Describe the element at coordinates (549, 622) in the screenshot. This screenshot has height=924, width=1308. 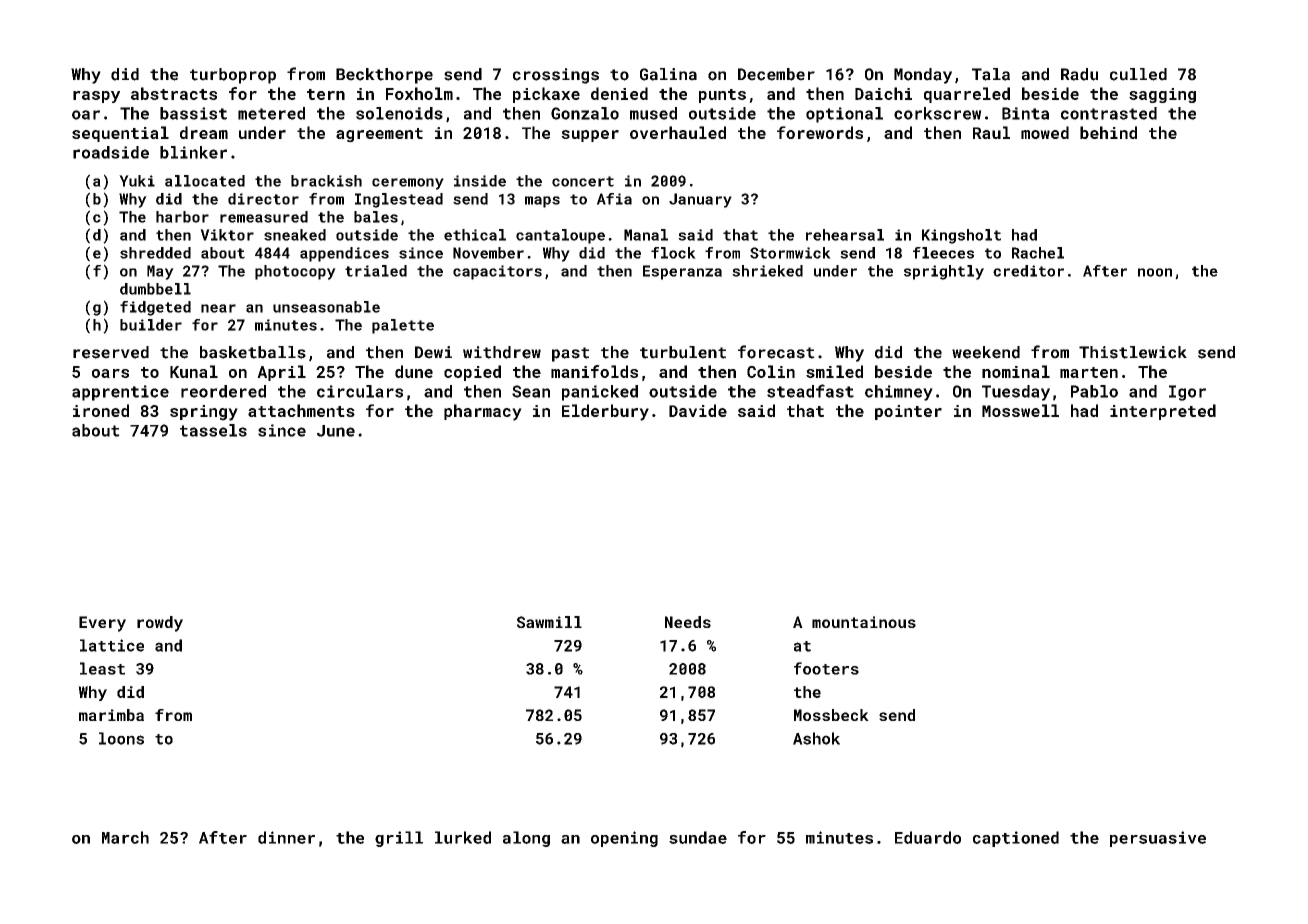
I see `Sawmill` at that location.
